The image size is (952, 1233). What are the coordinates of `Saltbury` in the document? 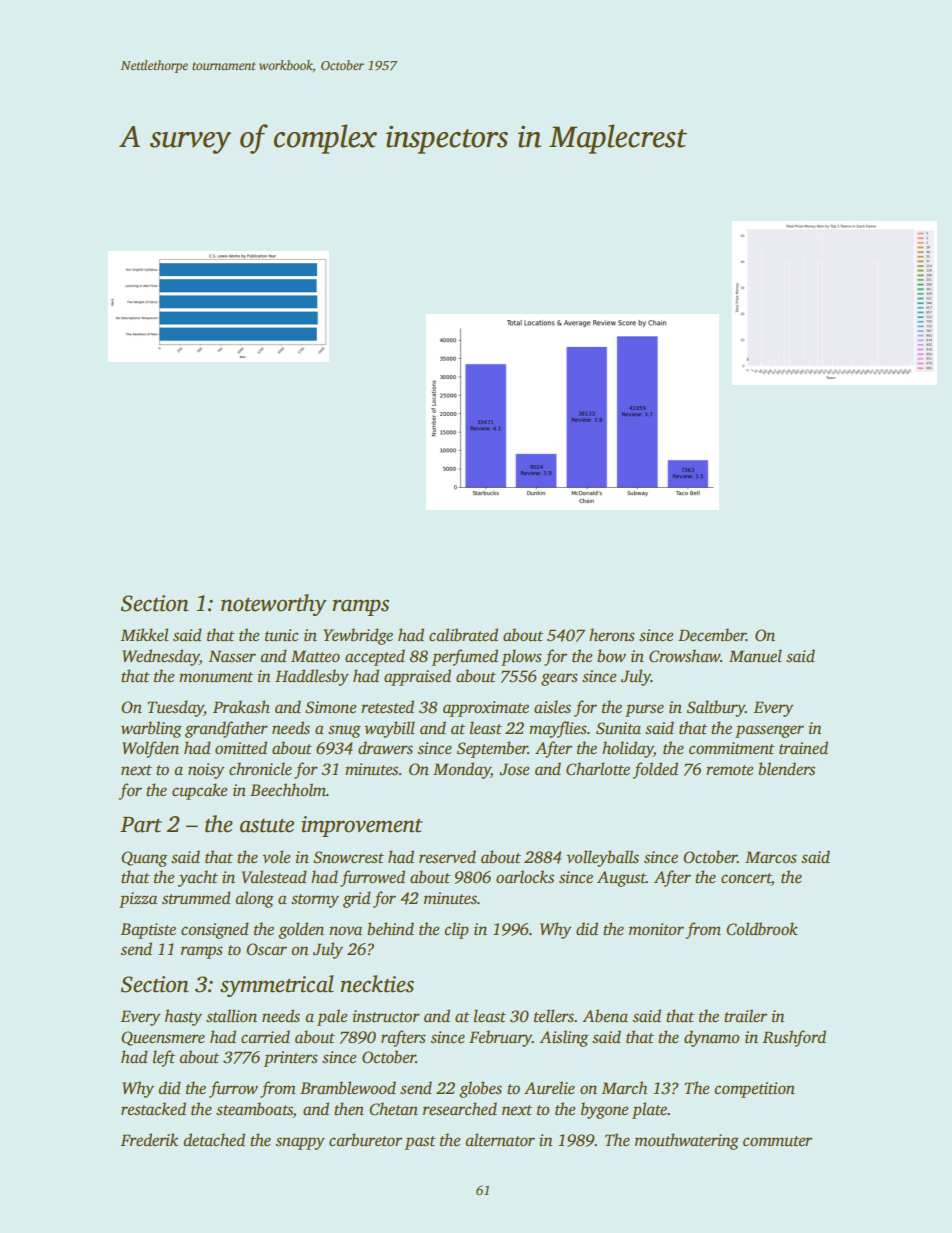 It's located at (716, 708).
